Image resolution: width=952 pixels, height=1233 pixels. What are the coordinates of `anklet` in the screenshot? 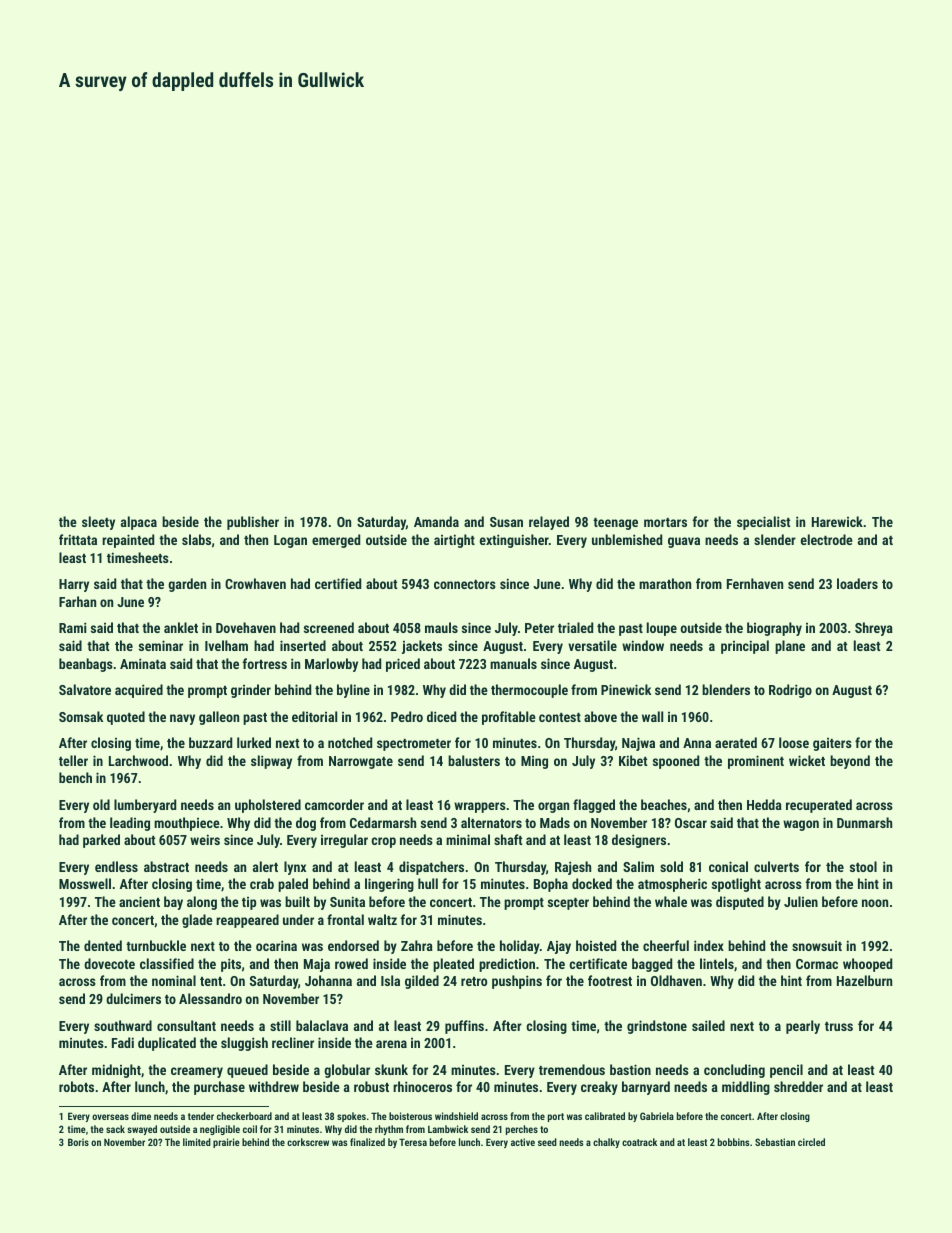 It's located at (181, 627).
